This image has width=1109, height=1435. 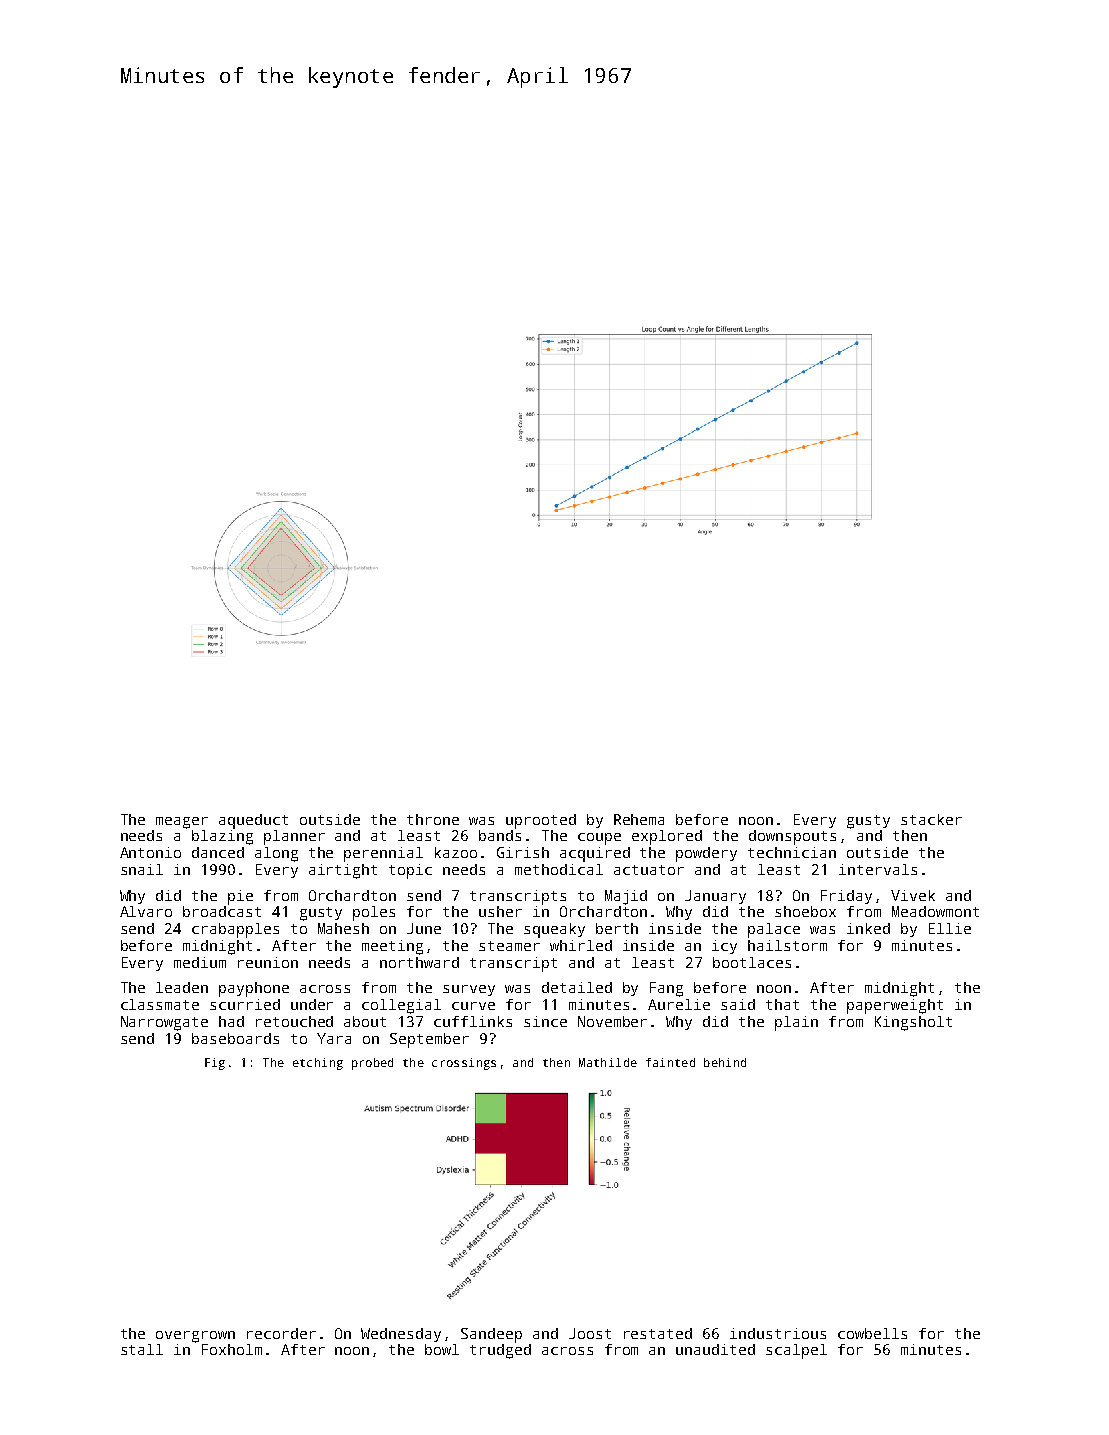 I want to click on uprooted, so click(x=541, y=821).
